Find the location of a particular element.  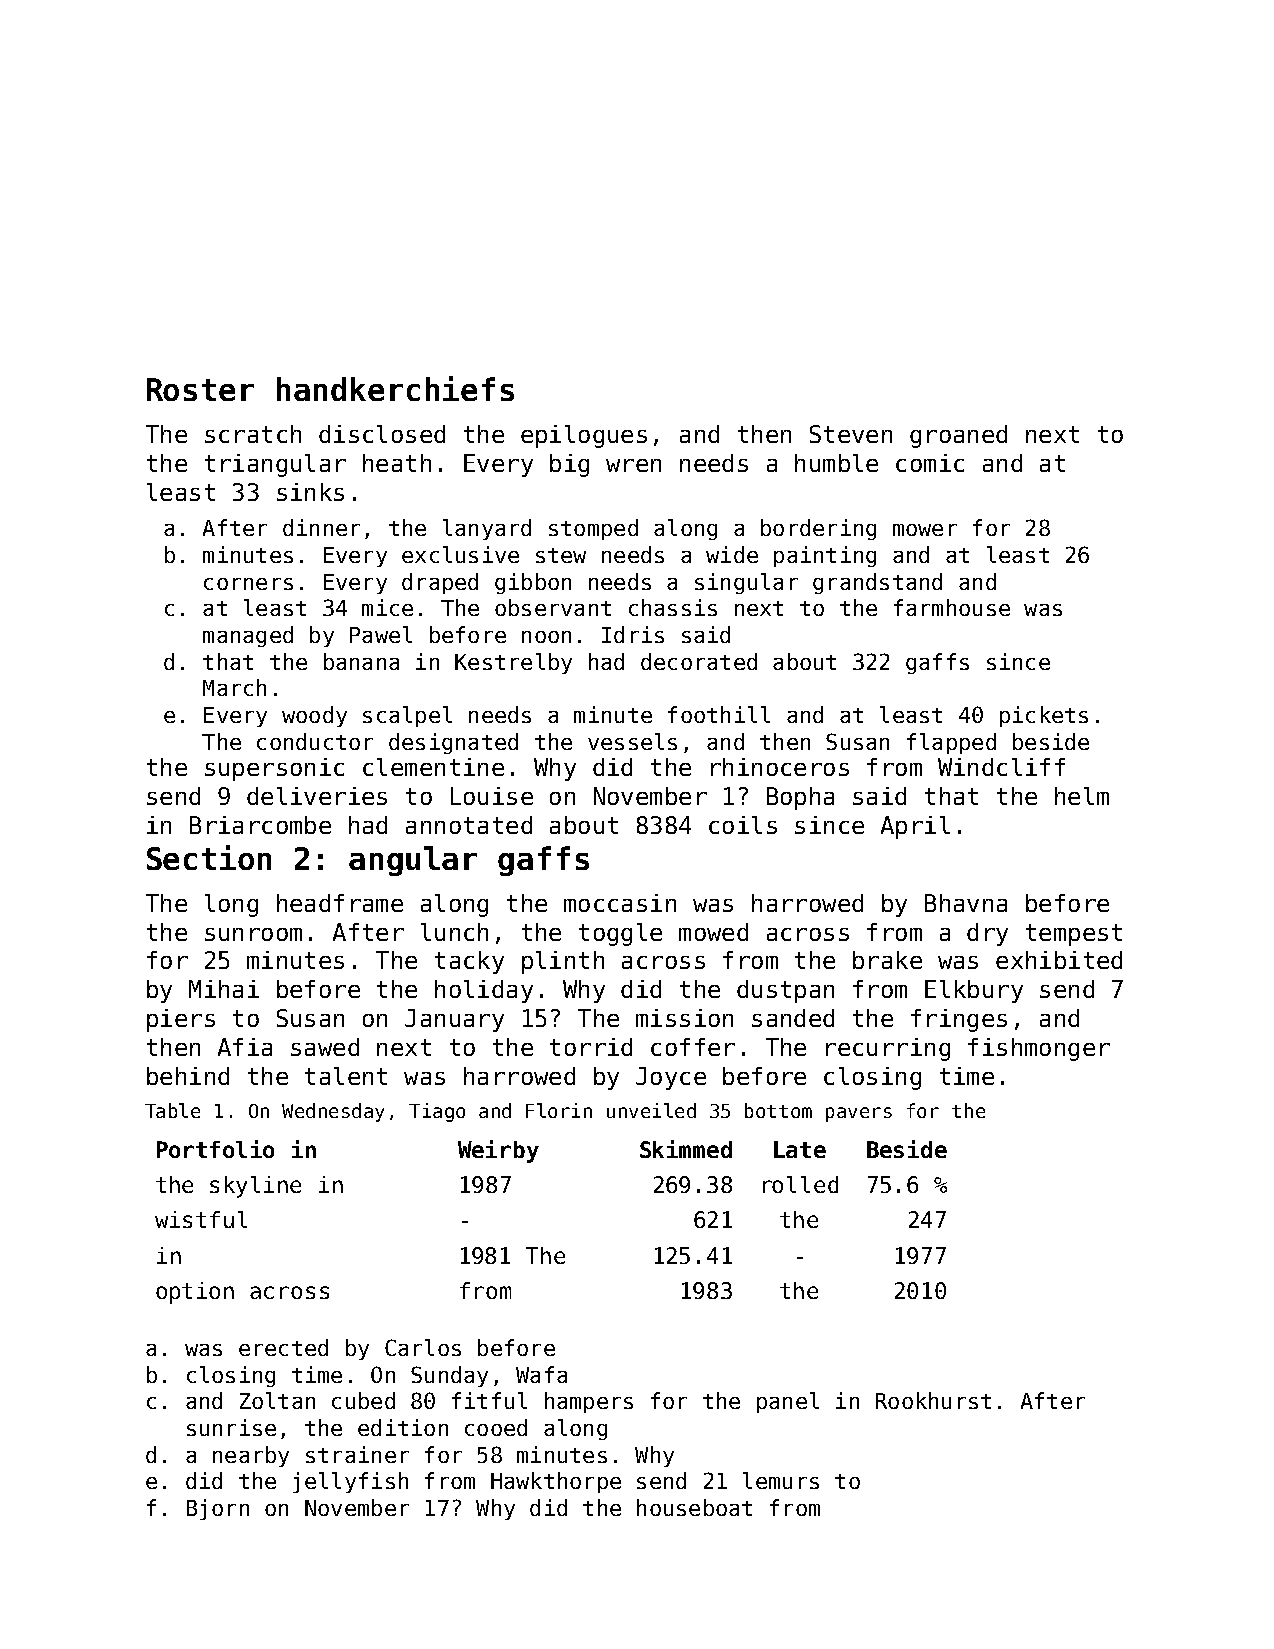

Rookhurst is located at coordinates (933, 1400).
